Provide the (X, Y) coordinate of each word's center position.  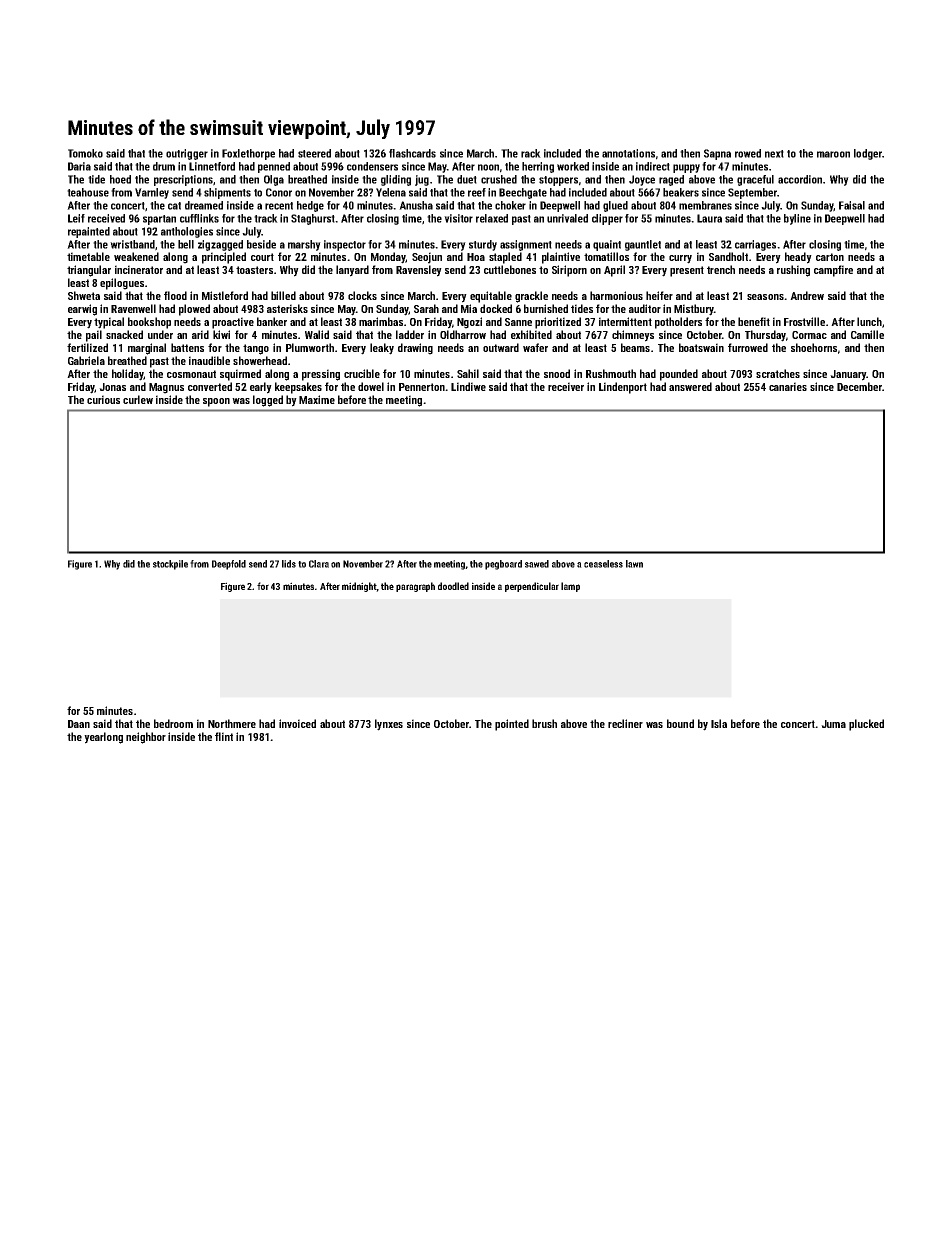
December (859, 386)
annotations (628, 153)
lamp (570, 587)
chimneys (633, 336)
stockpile (170, 565)
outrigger (187, 154)
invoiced (297, 723)
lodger (868, 154)
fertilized (87, 347)
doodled (453, 586)
